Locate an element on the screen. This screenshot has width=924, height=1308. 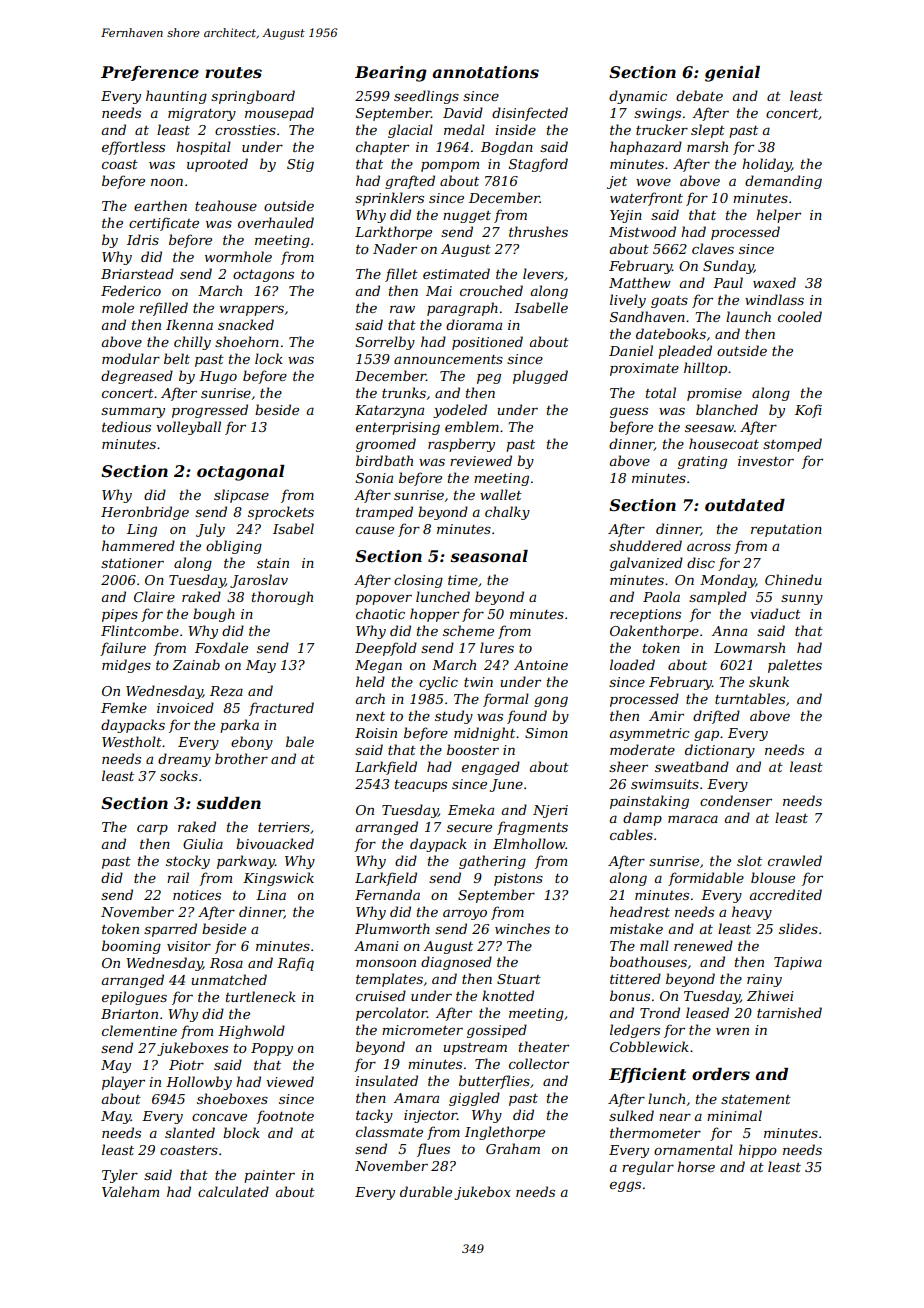
reputation is located at coordinates (786, 530).
